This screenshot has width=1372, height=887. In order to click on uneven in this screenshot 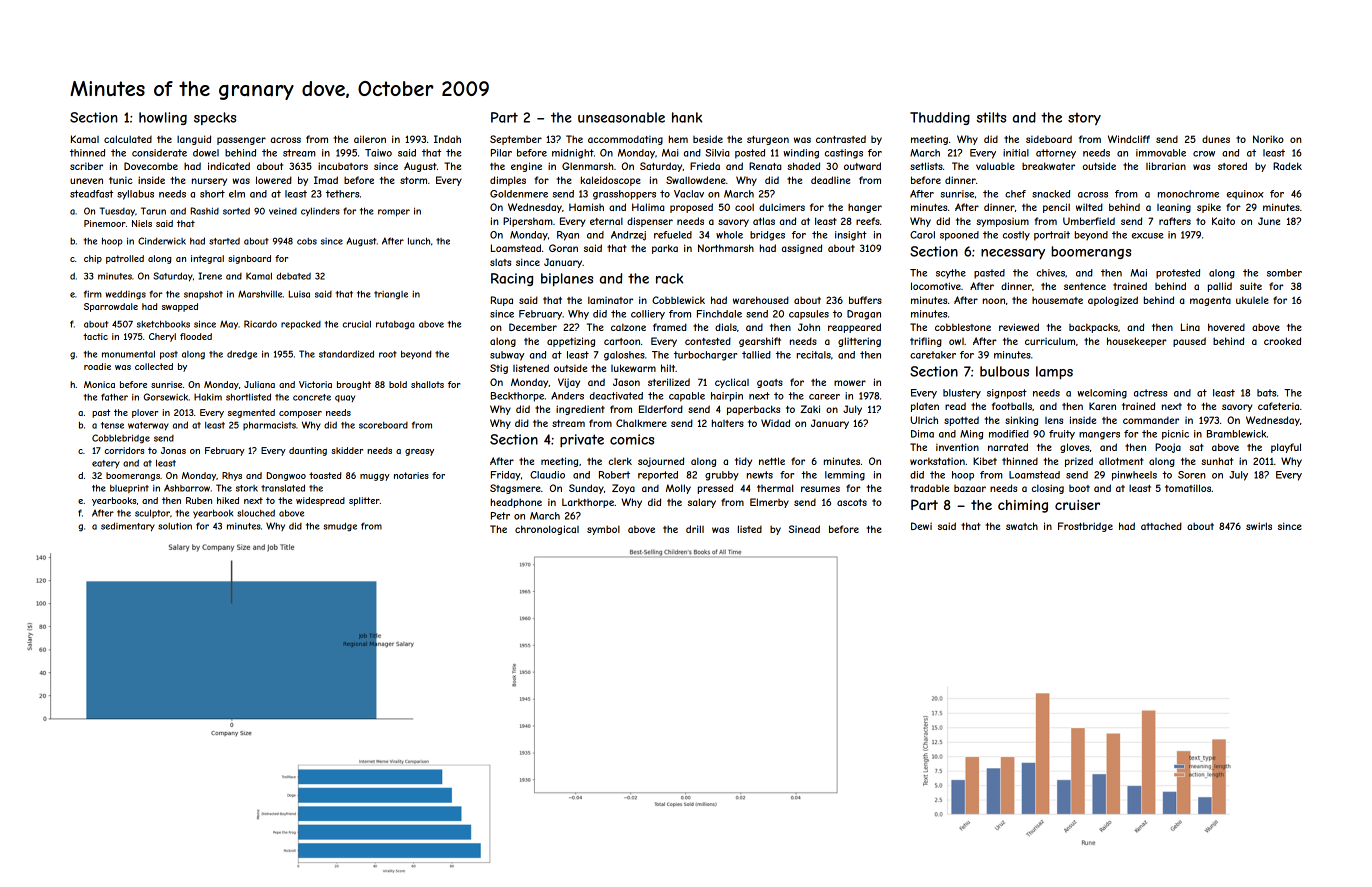, I will do `click(86, 181)`.
